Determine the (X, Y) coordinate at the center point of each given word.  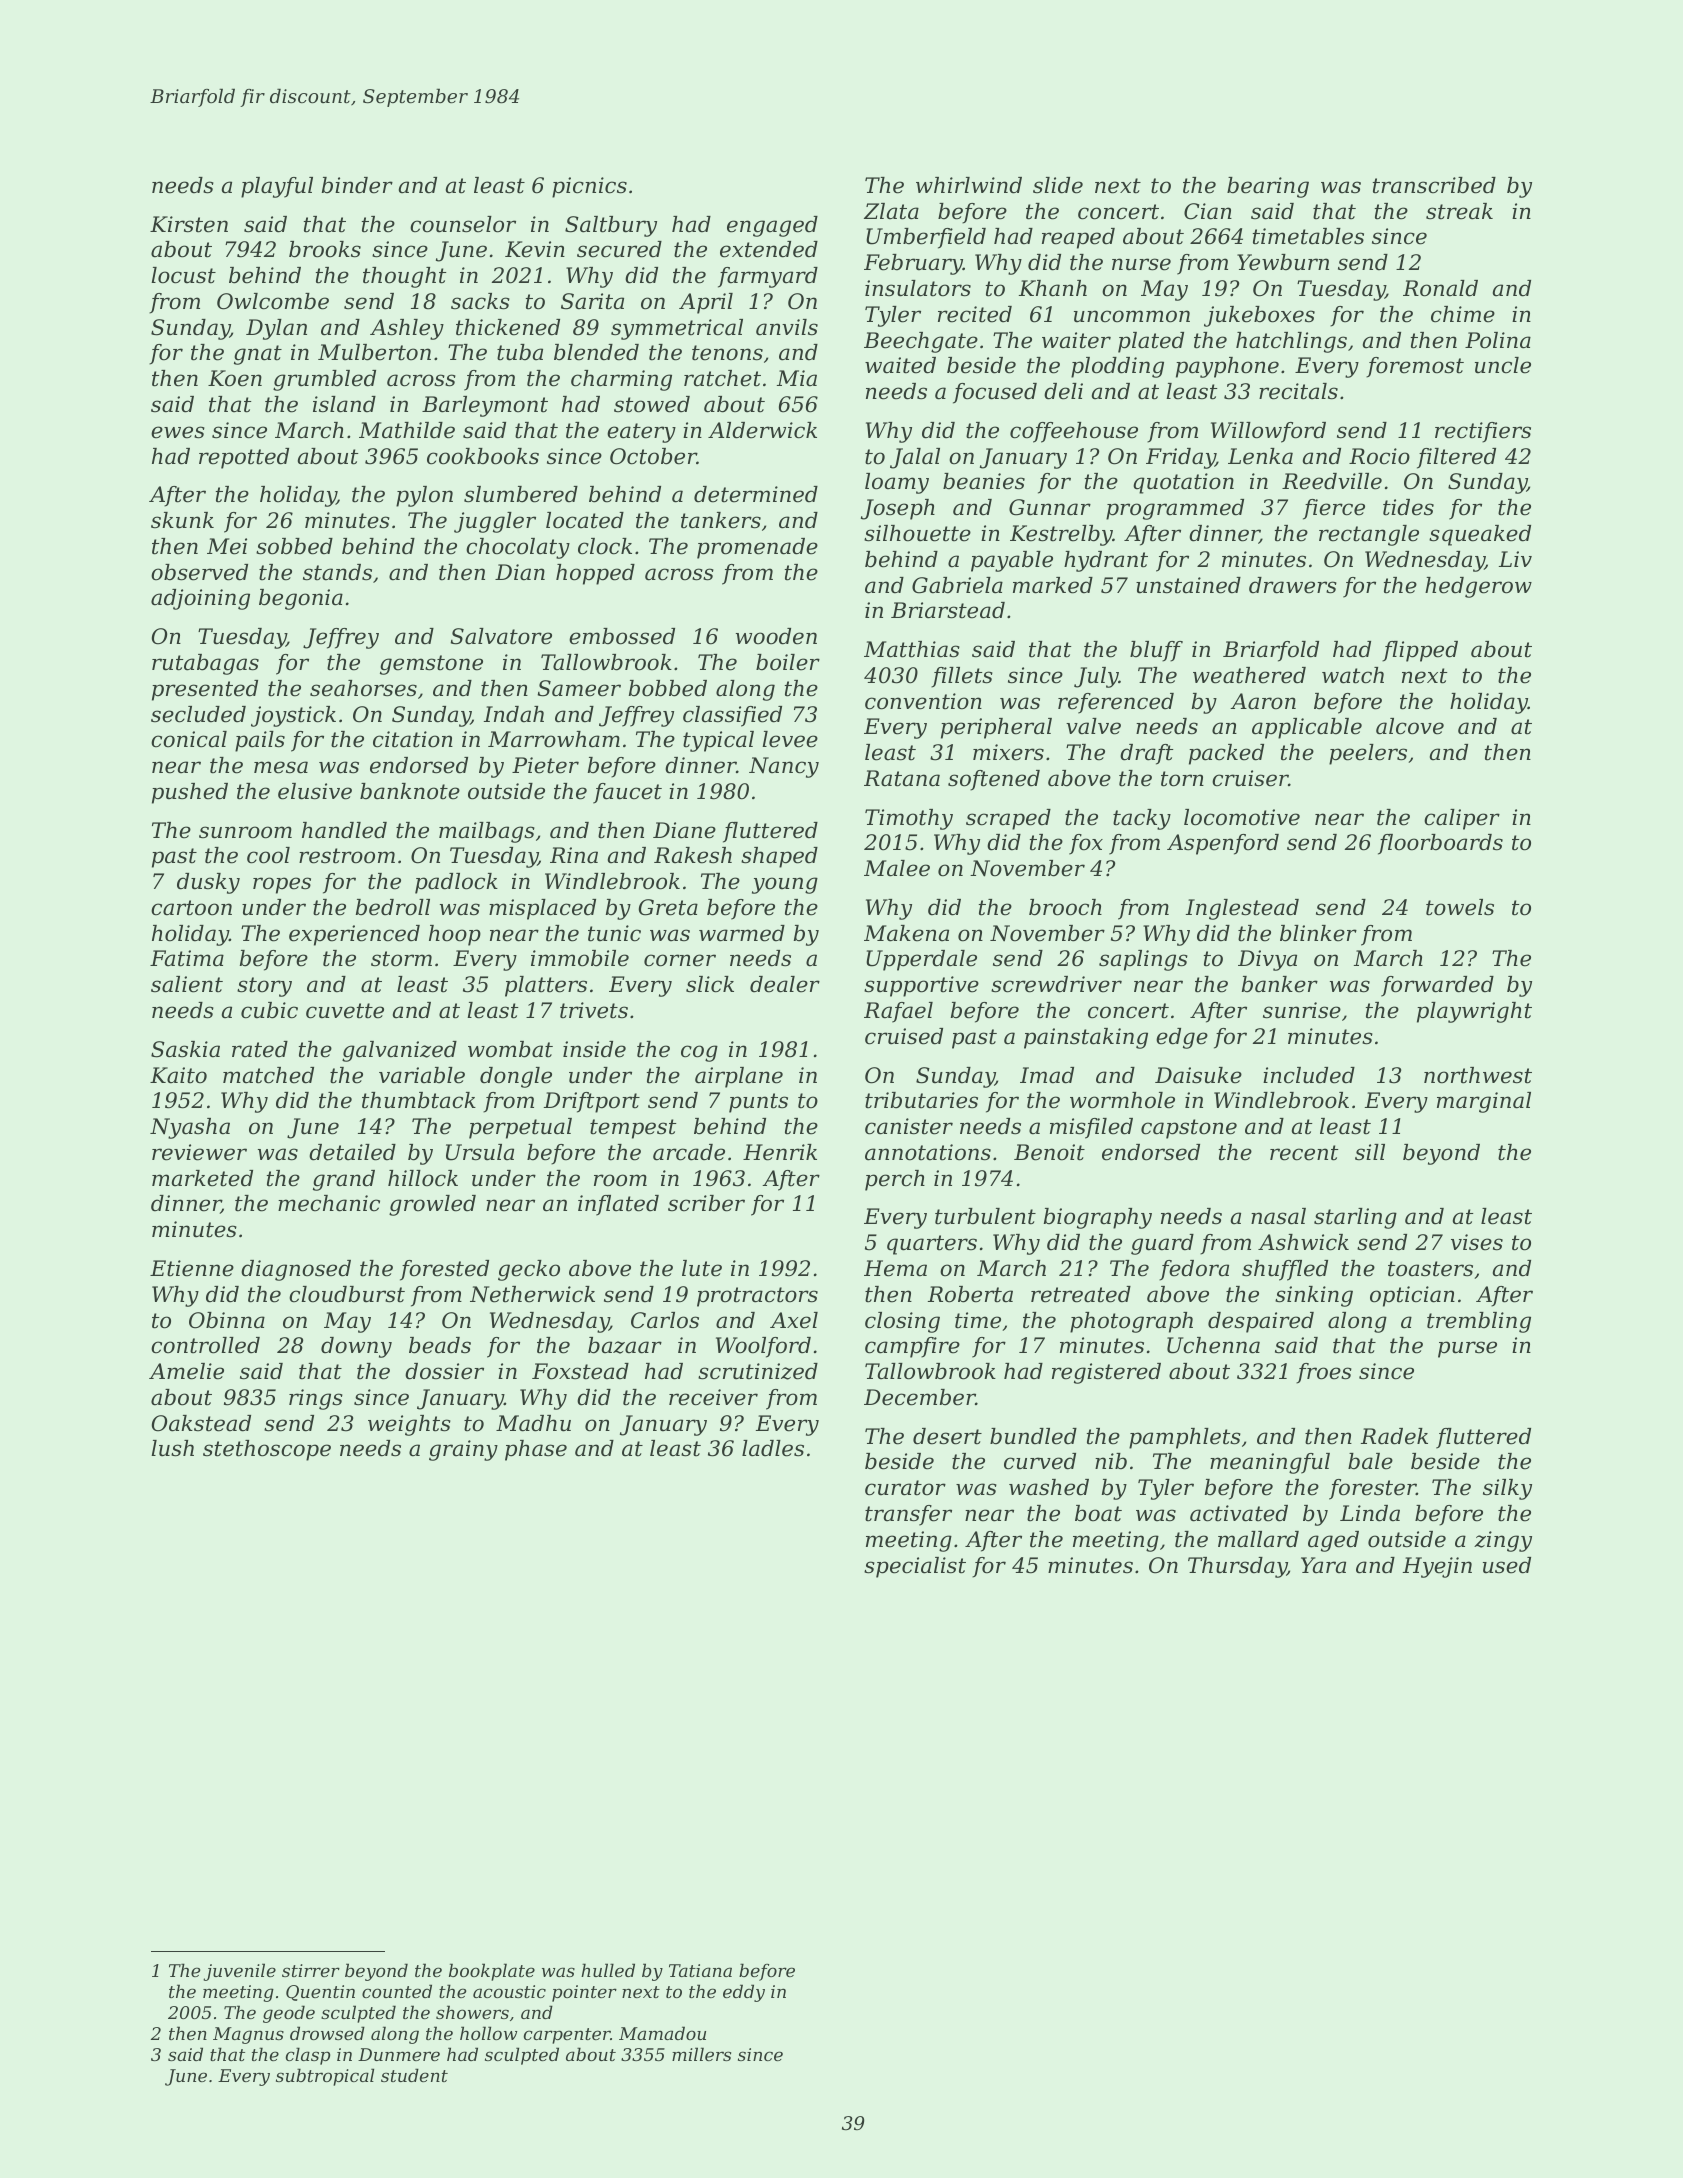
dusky (208, 883)
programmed (1175, 509)
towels (1460, 907)
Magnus (248, 2035)
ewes (178, 432)
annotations (928, 1152)
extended (769, 249)
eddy (744, 1993)
